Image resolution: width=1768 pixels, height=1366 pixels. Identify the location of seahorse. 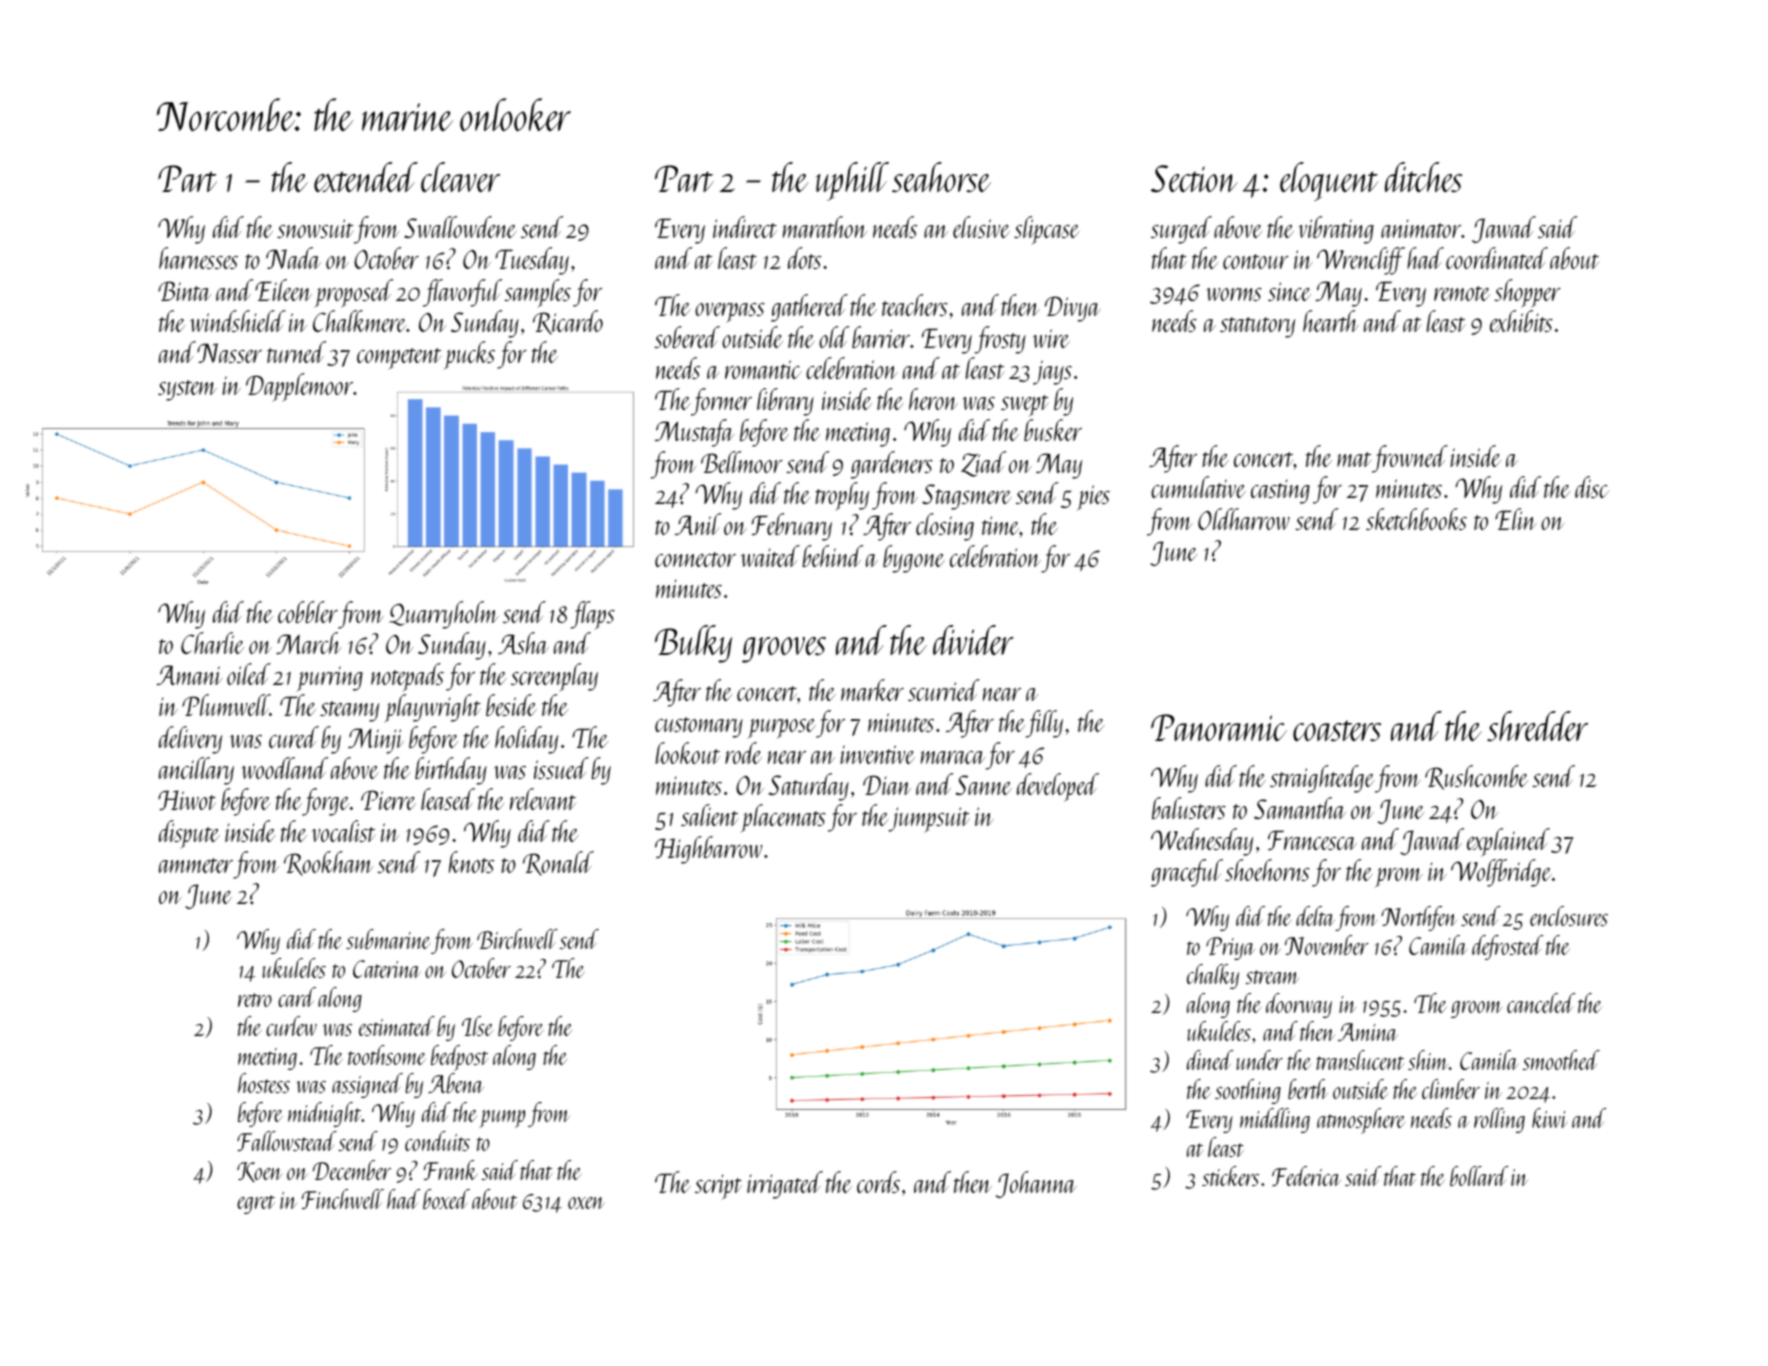
(941, 177).
